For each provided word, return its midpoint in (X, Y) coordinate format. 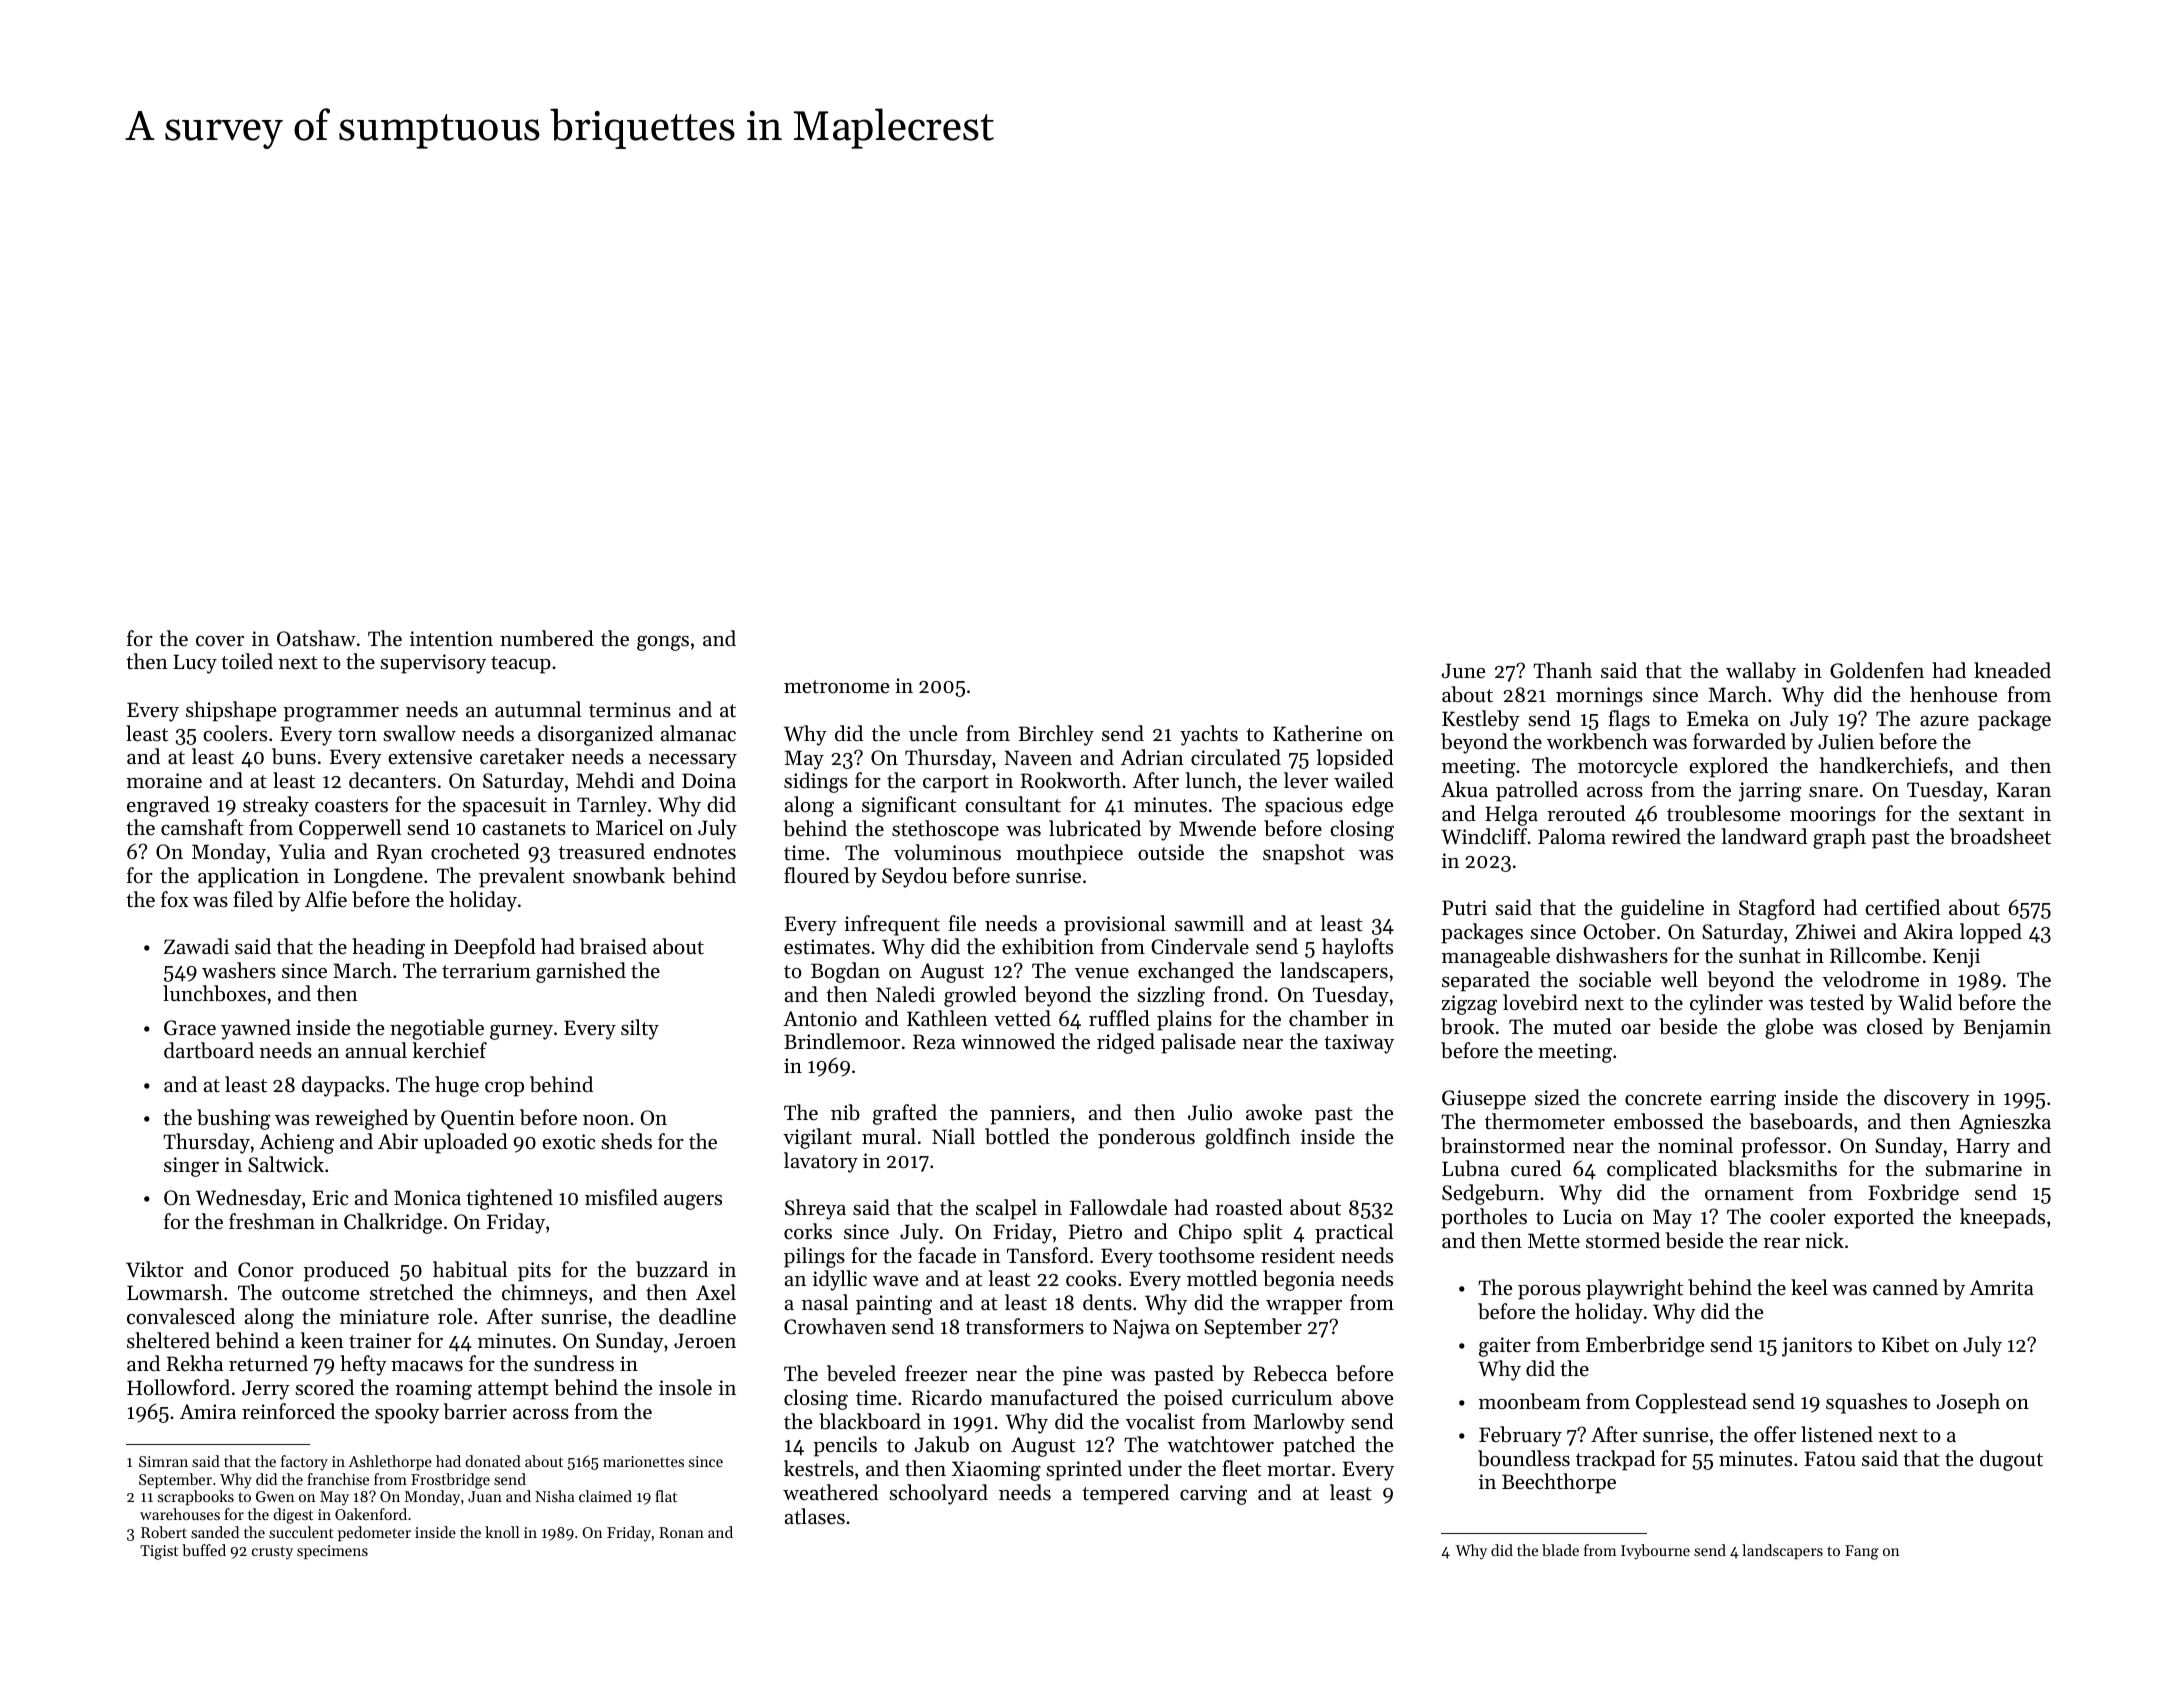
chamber (1329, 1018)
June (1463, 671)
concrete (1663, 1099)
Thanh (1562, 670)
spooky (407, 1413)
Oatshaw (316, 638)
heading (388, 948)
